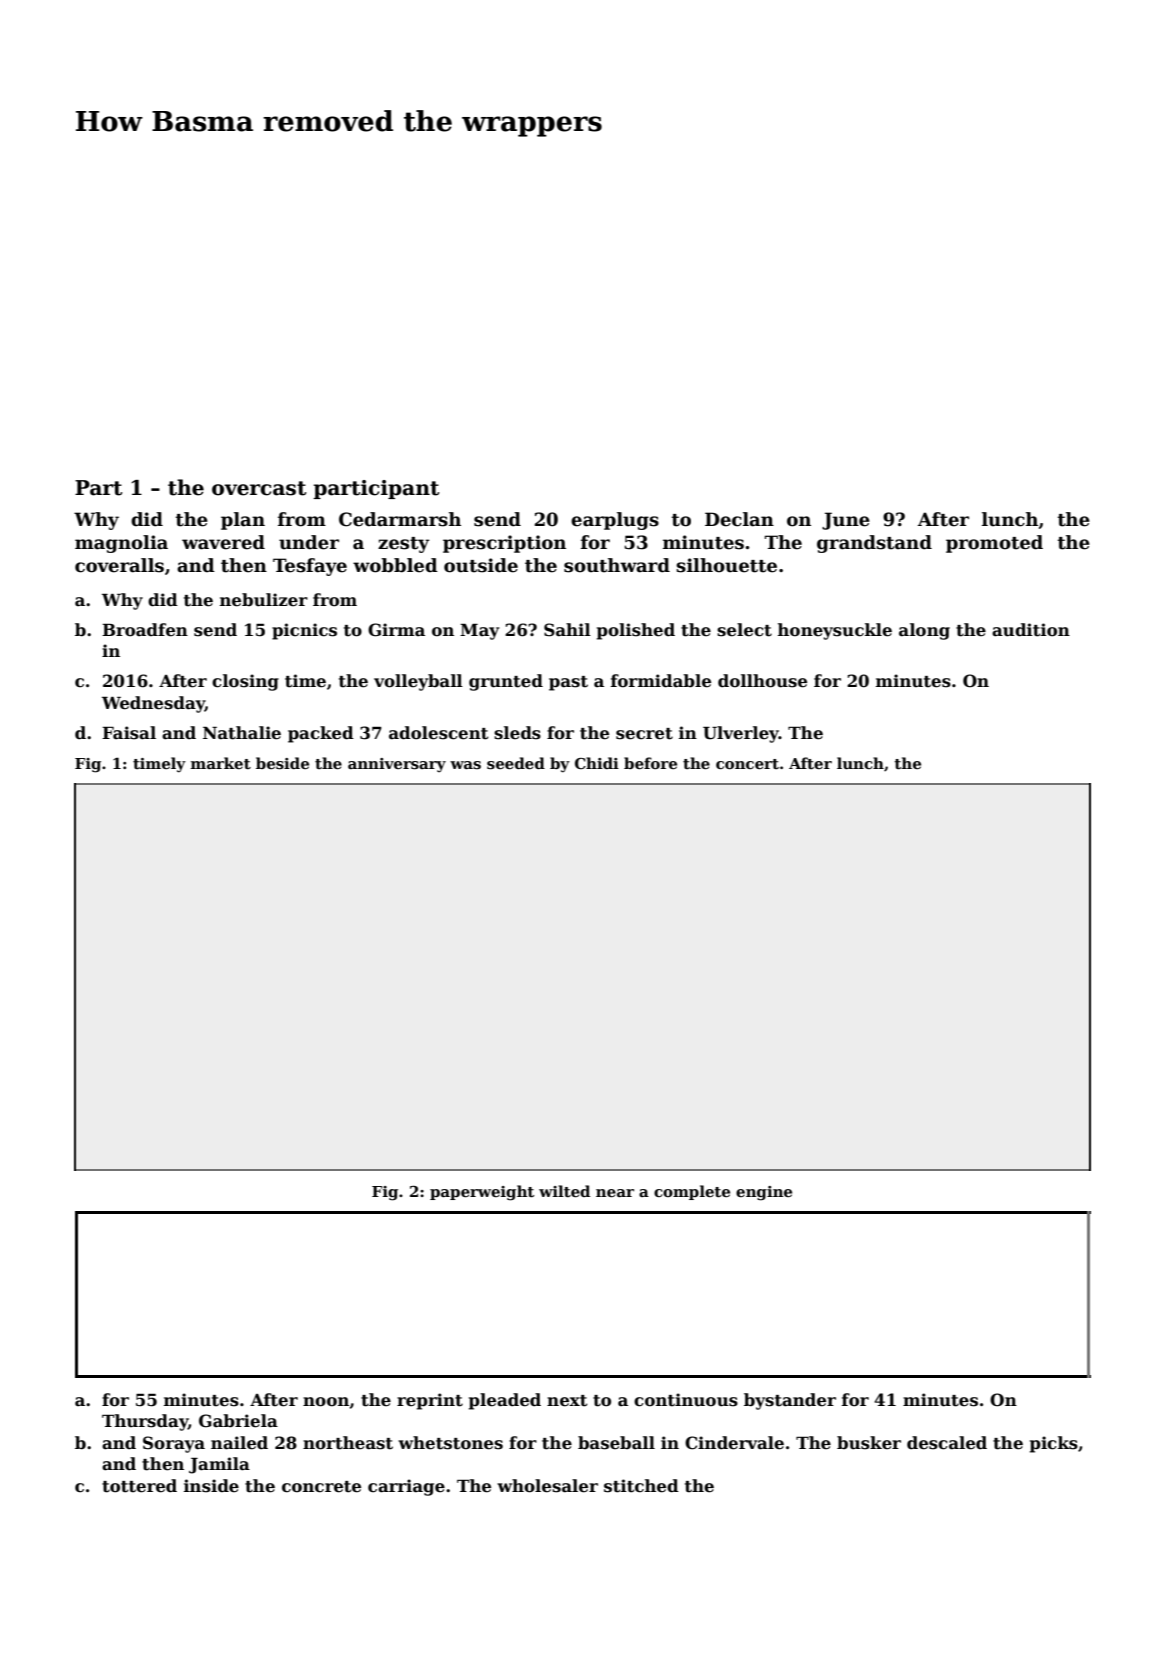 Image resolution: width=1165 pixels, height=1654 pixels. I want to click on concert, so click(747, 764).
